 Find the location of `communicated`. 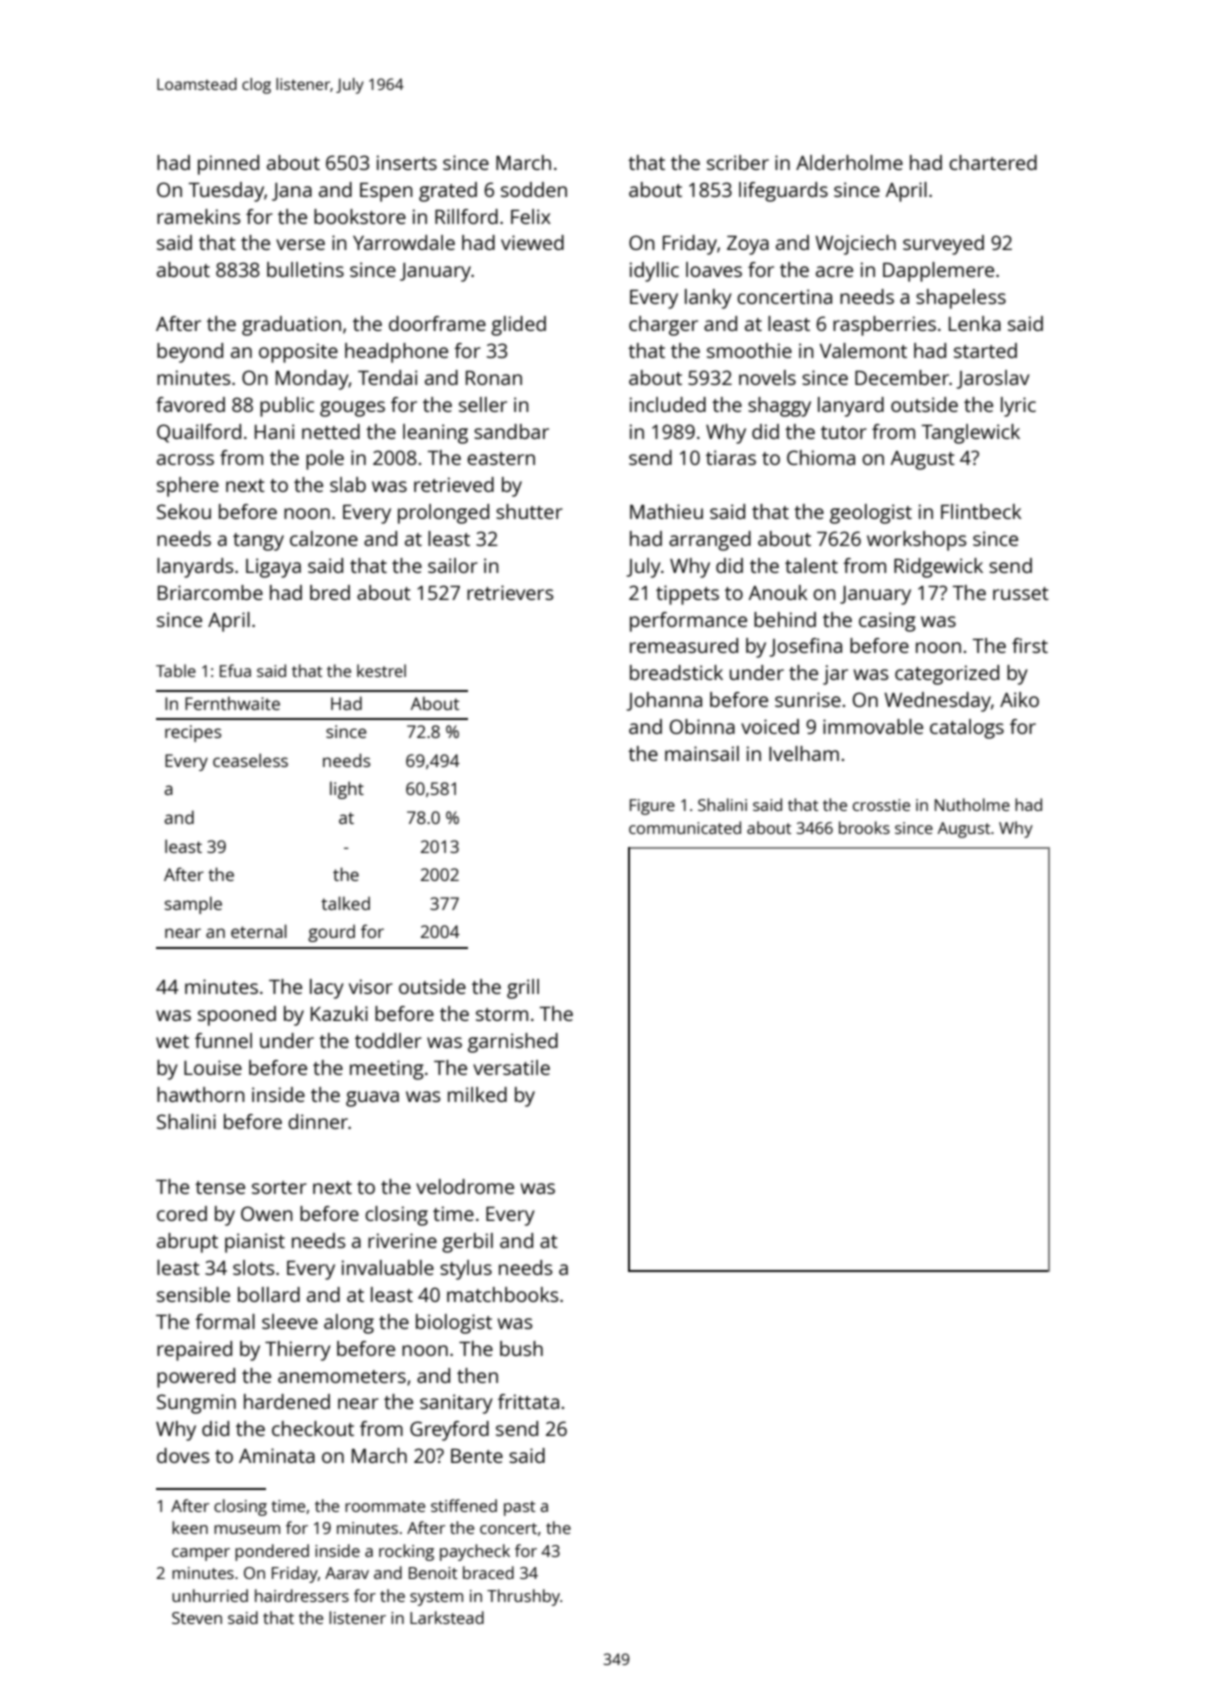

communicated is located at coordinates (685, 827).
